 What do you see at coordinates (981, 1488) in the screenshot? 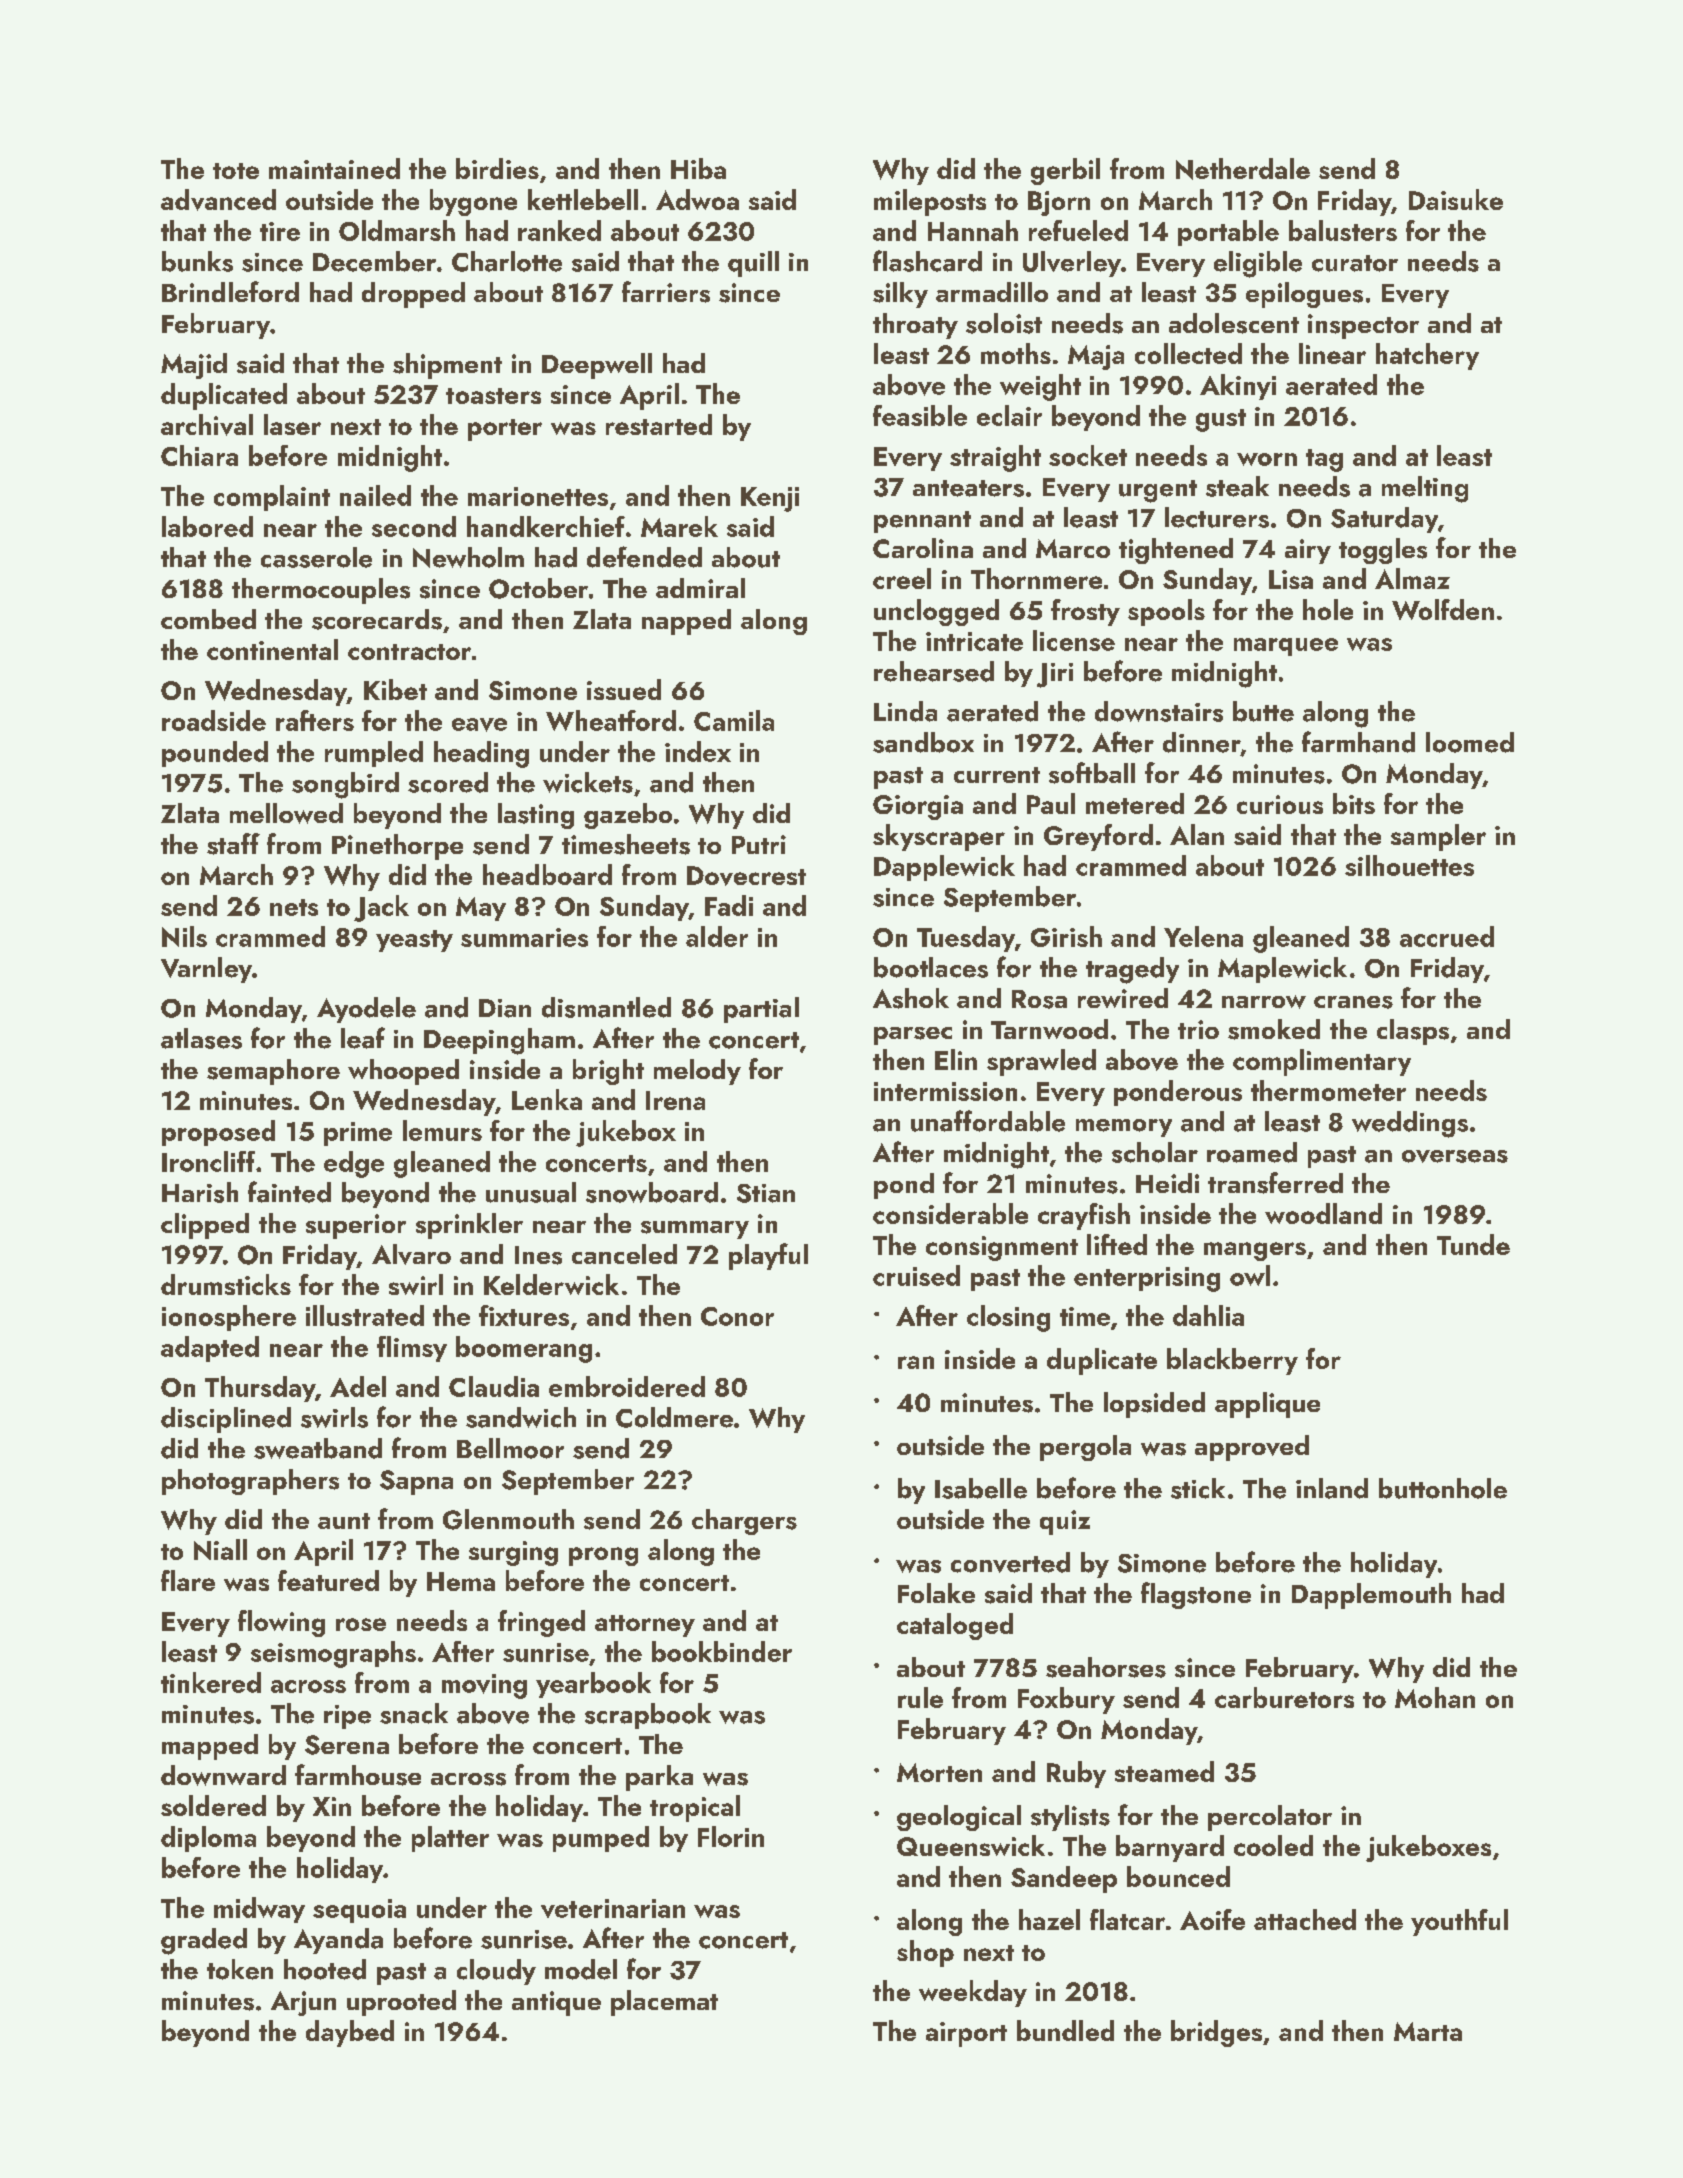
I see `Isabelle` at bounding box center [981, 1488].
